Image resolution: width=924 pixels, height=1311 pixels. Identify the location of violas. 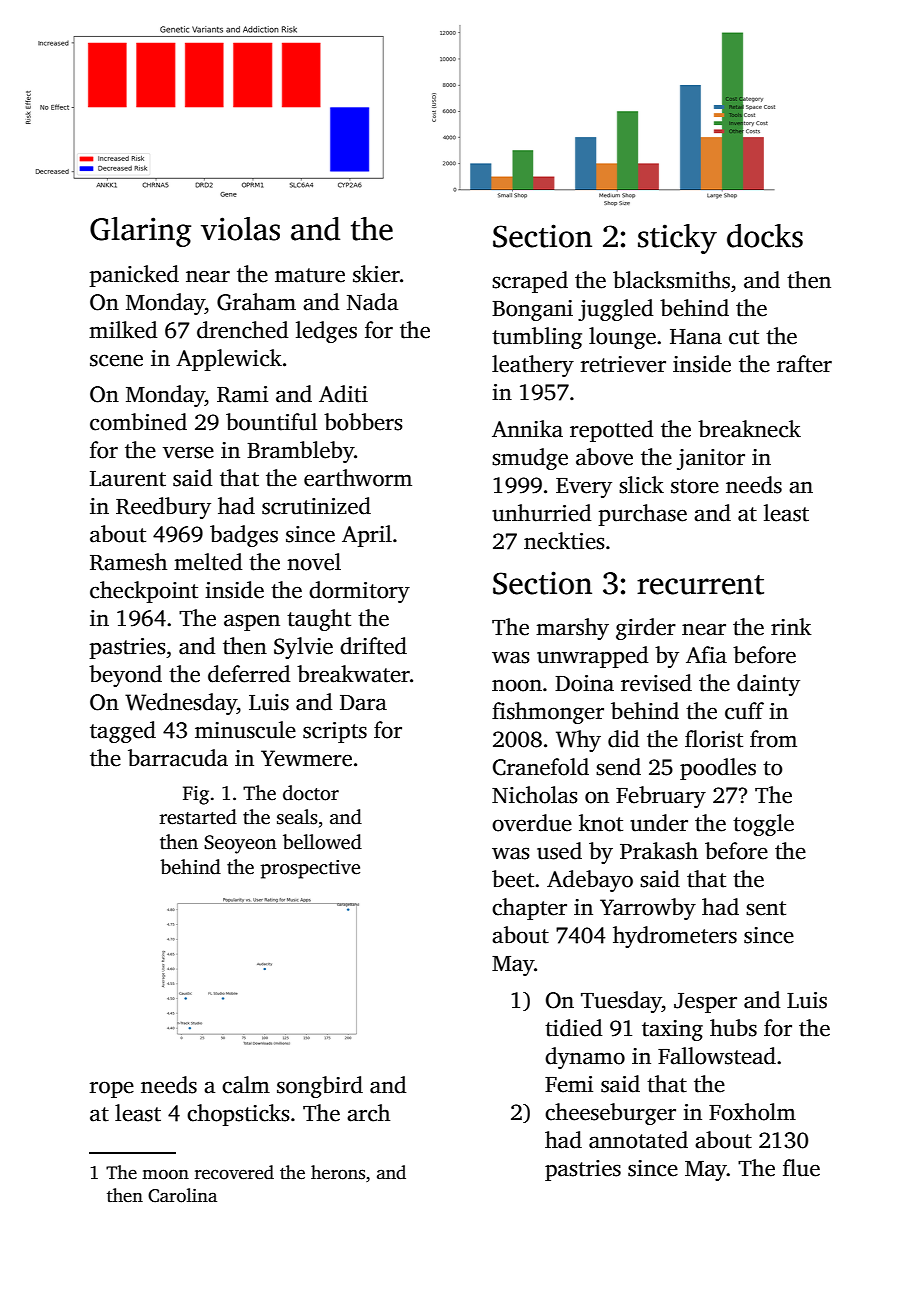
(240, 229).
